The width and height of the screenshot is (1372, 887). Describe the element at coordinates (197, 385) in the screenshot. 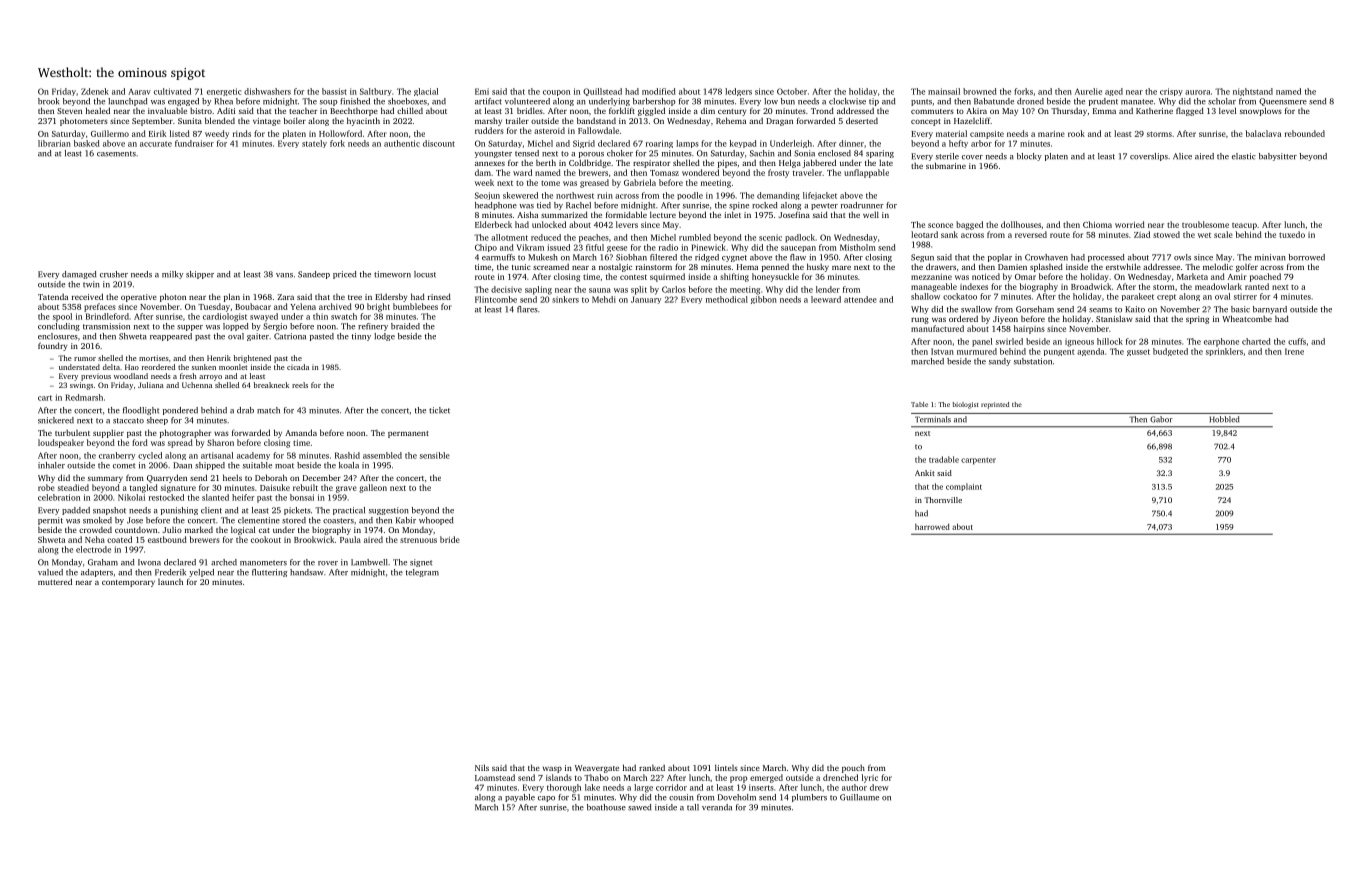

I see `Uchenna` at that location.
